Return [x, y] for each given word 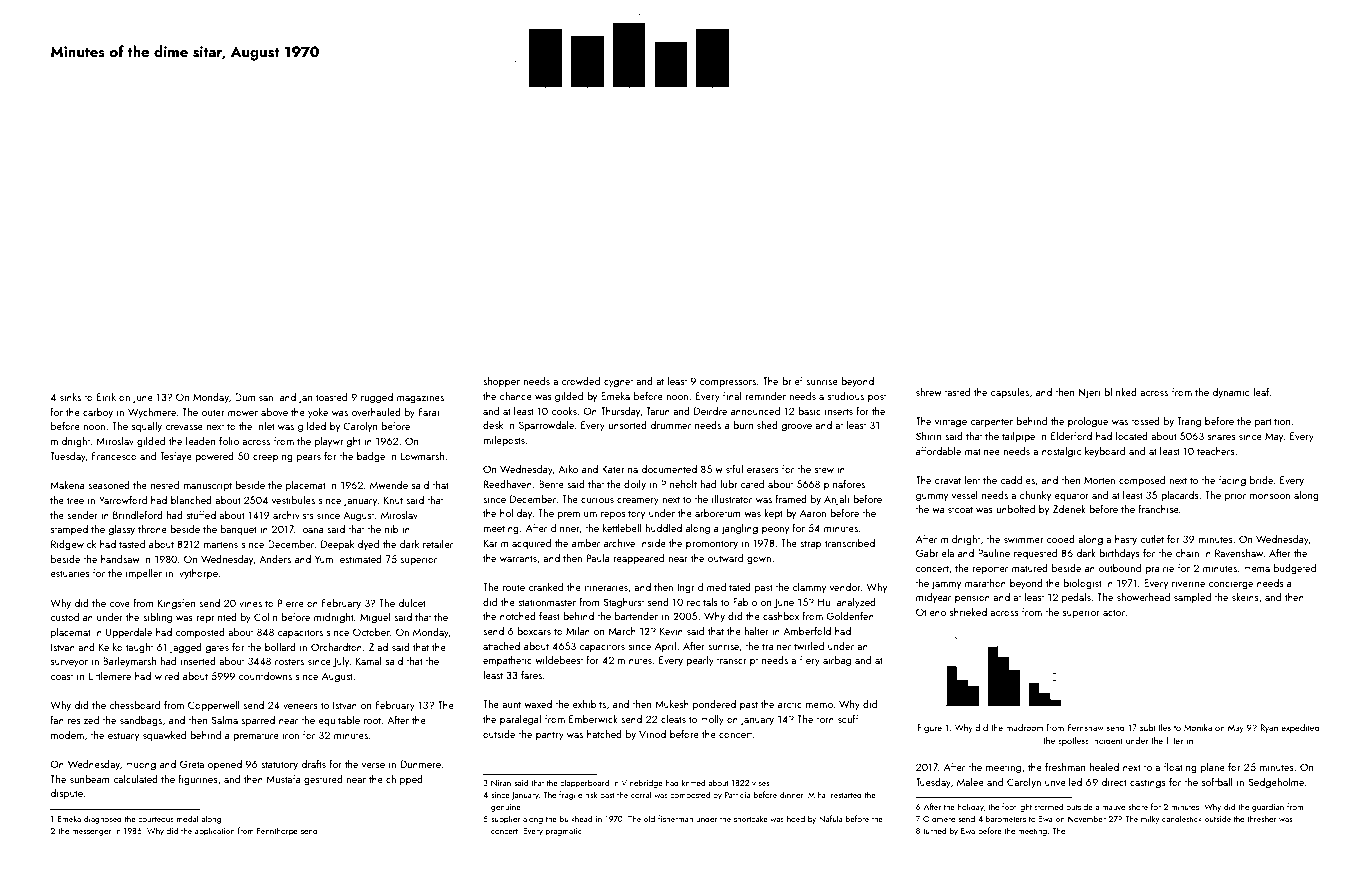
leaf [1261, 391]
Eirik [106, 397]
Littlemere [110, 676]
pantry [550, 735]
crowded [581, 381]
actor [1114, 612]
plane [1213, 768]
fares [531, 674]
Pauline [994, 553]
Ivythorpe [197, 574]
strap [811, 544]
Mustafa [283, 779]
